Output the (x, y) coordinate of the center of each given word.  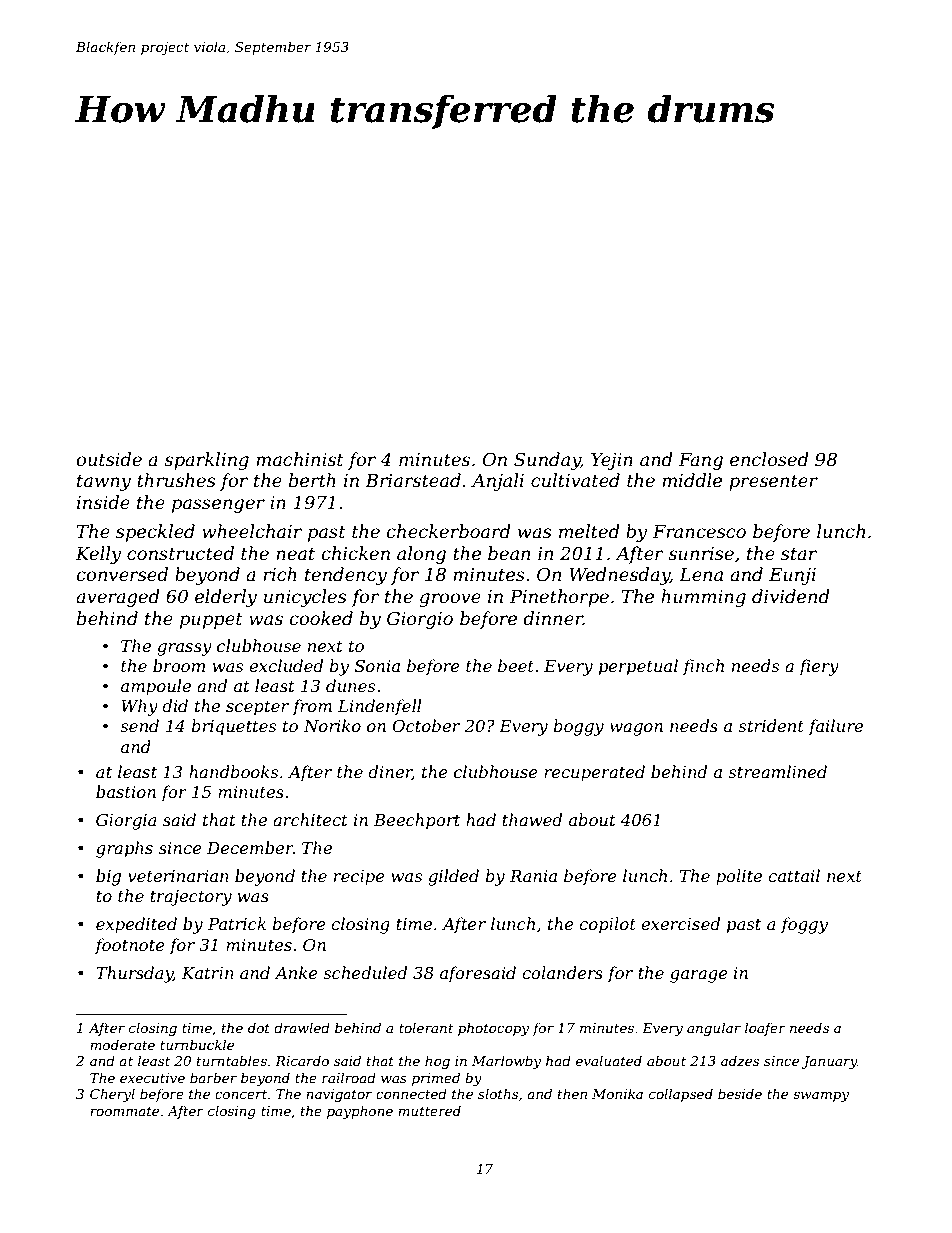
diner (390, 772)
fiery (819, 667)
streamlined (777, 771)
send (139, 725)
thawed (532, 819)
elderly (226, 598)
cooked (321, 618)
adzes (740, 1061)
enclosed (769, 459)
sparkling (206, 461)
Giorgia (126, 822)
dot (259, 1027)
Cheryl (112, 1095)
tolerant (426, 1027)
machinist (300, 459)
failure (835, 727)
